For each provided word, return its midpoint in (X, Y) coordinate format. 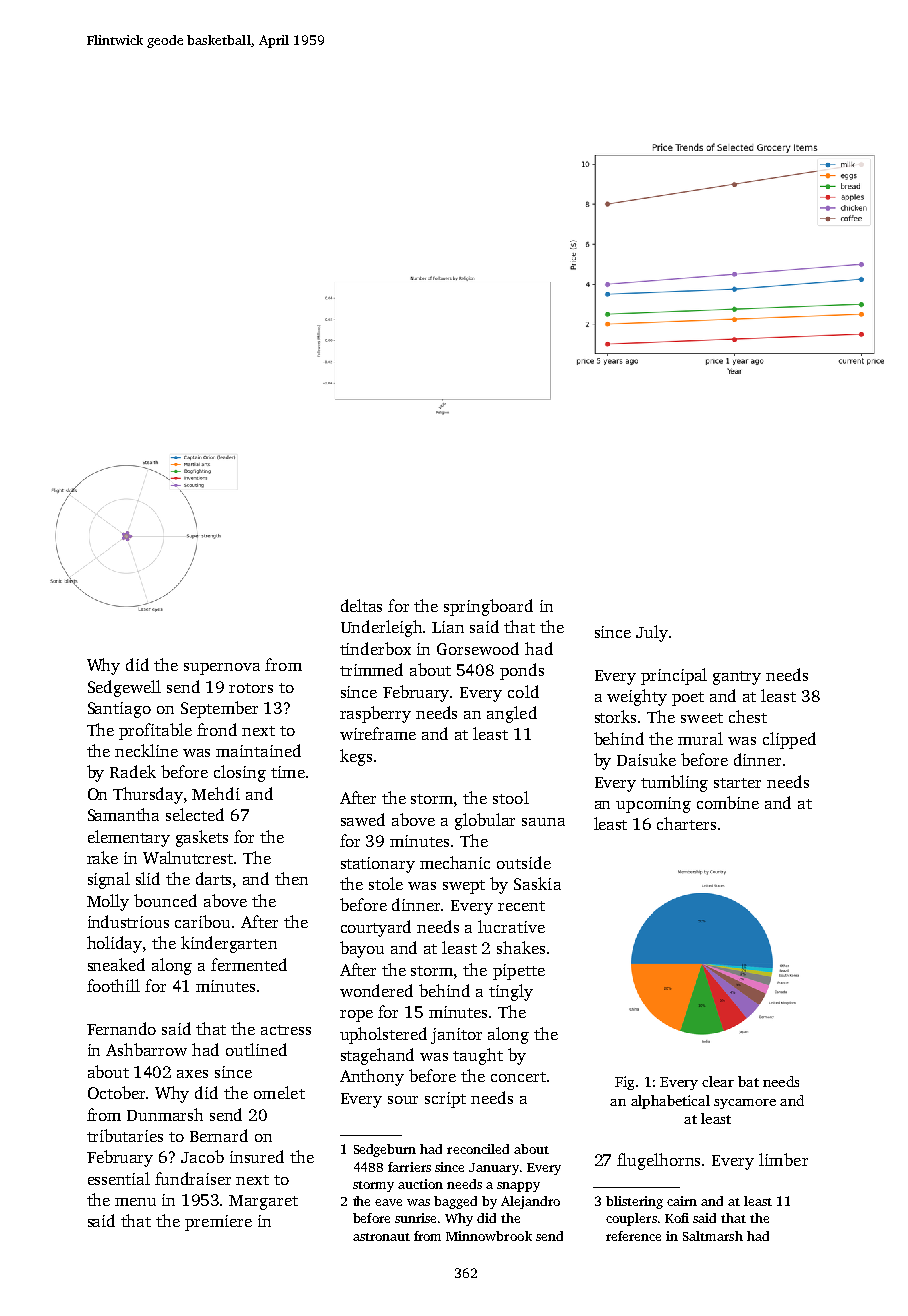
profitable (155, 731)
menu (135, 1202)
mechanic (455, 862)
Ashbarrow (146, 1049)
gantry (737, 678)
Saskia (537, 883)
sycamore (745, 1104)
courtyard (376, 928)
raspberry (375, 714)
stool (511, 797)
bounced (165, 900)
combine (728, 802)
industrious (128, 921)
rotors (251, 688)
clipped (789, 740)
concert (518, 1077)
